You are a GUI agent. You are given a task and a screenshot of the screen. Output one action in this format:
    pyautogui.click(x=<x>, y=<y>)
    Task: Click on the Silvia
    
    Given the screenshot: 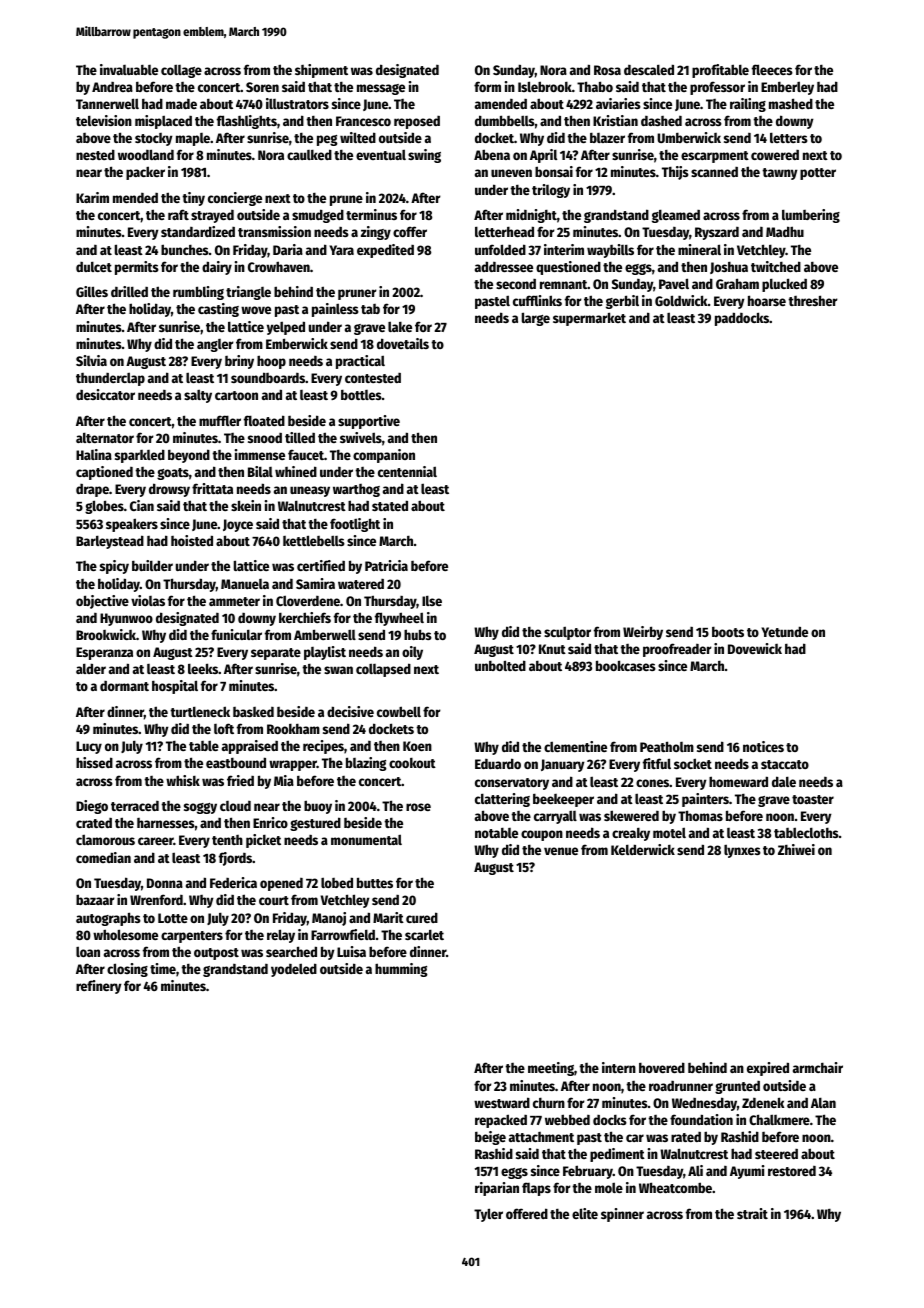 What is the action you would take?
    pyautogui.click(x=91, y=360)
